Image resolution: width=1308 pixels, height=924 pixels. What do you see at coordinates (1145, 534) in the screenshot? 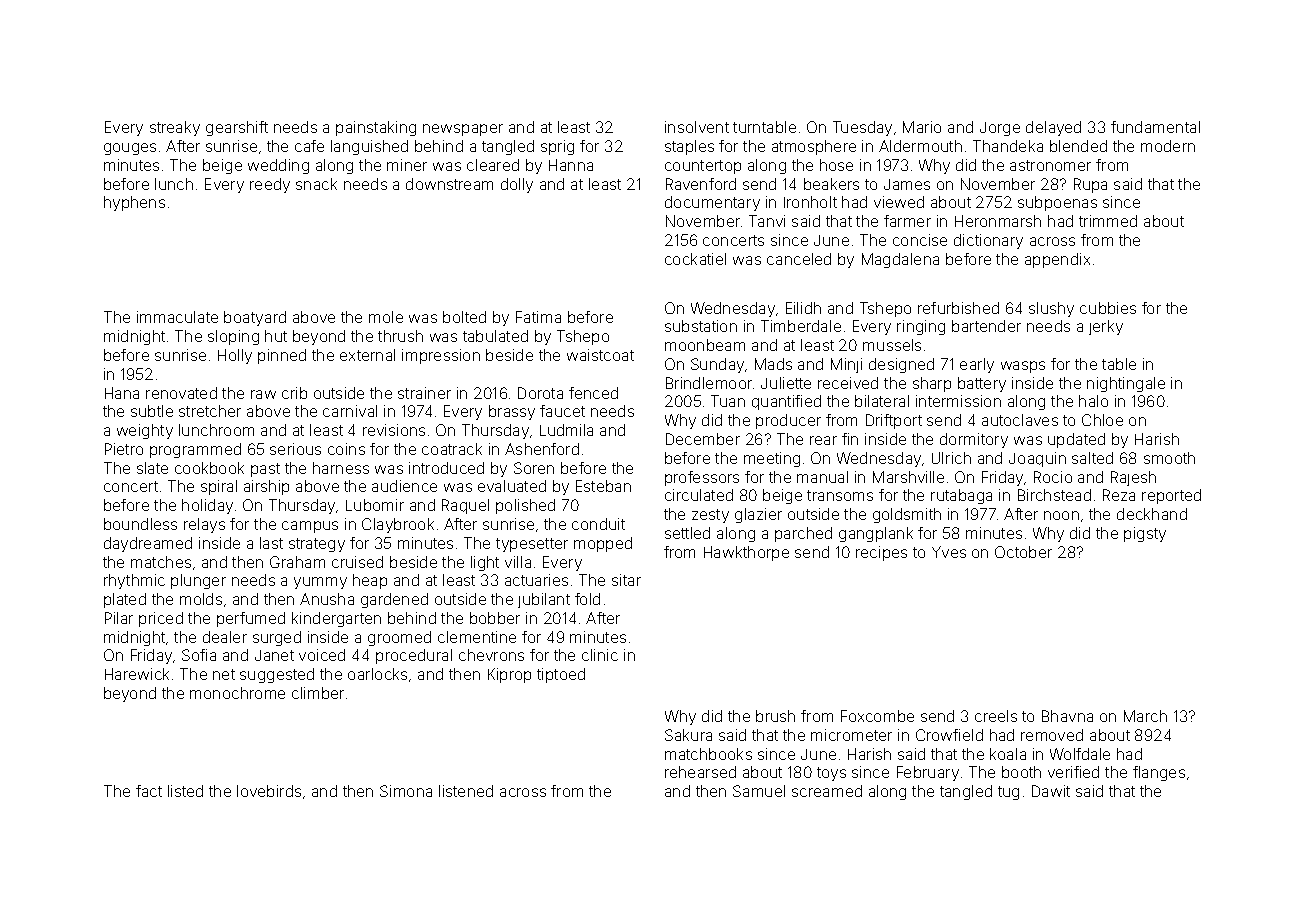
I see `pigsty` at bounding box center [1145, 534].
